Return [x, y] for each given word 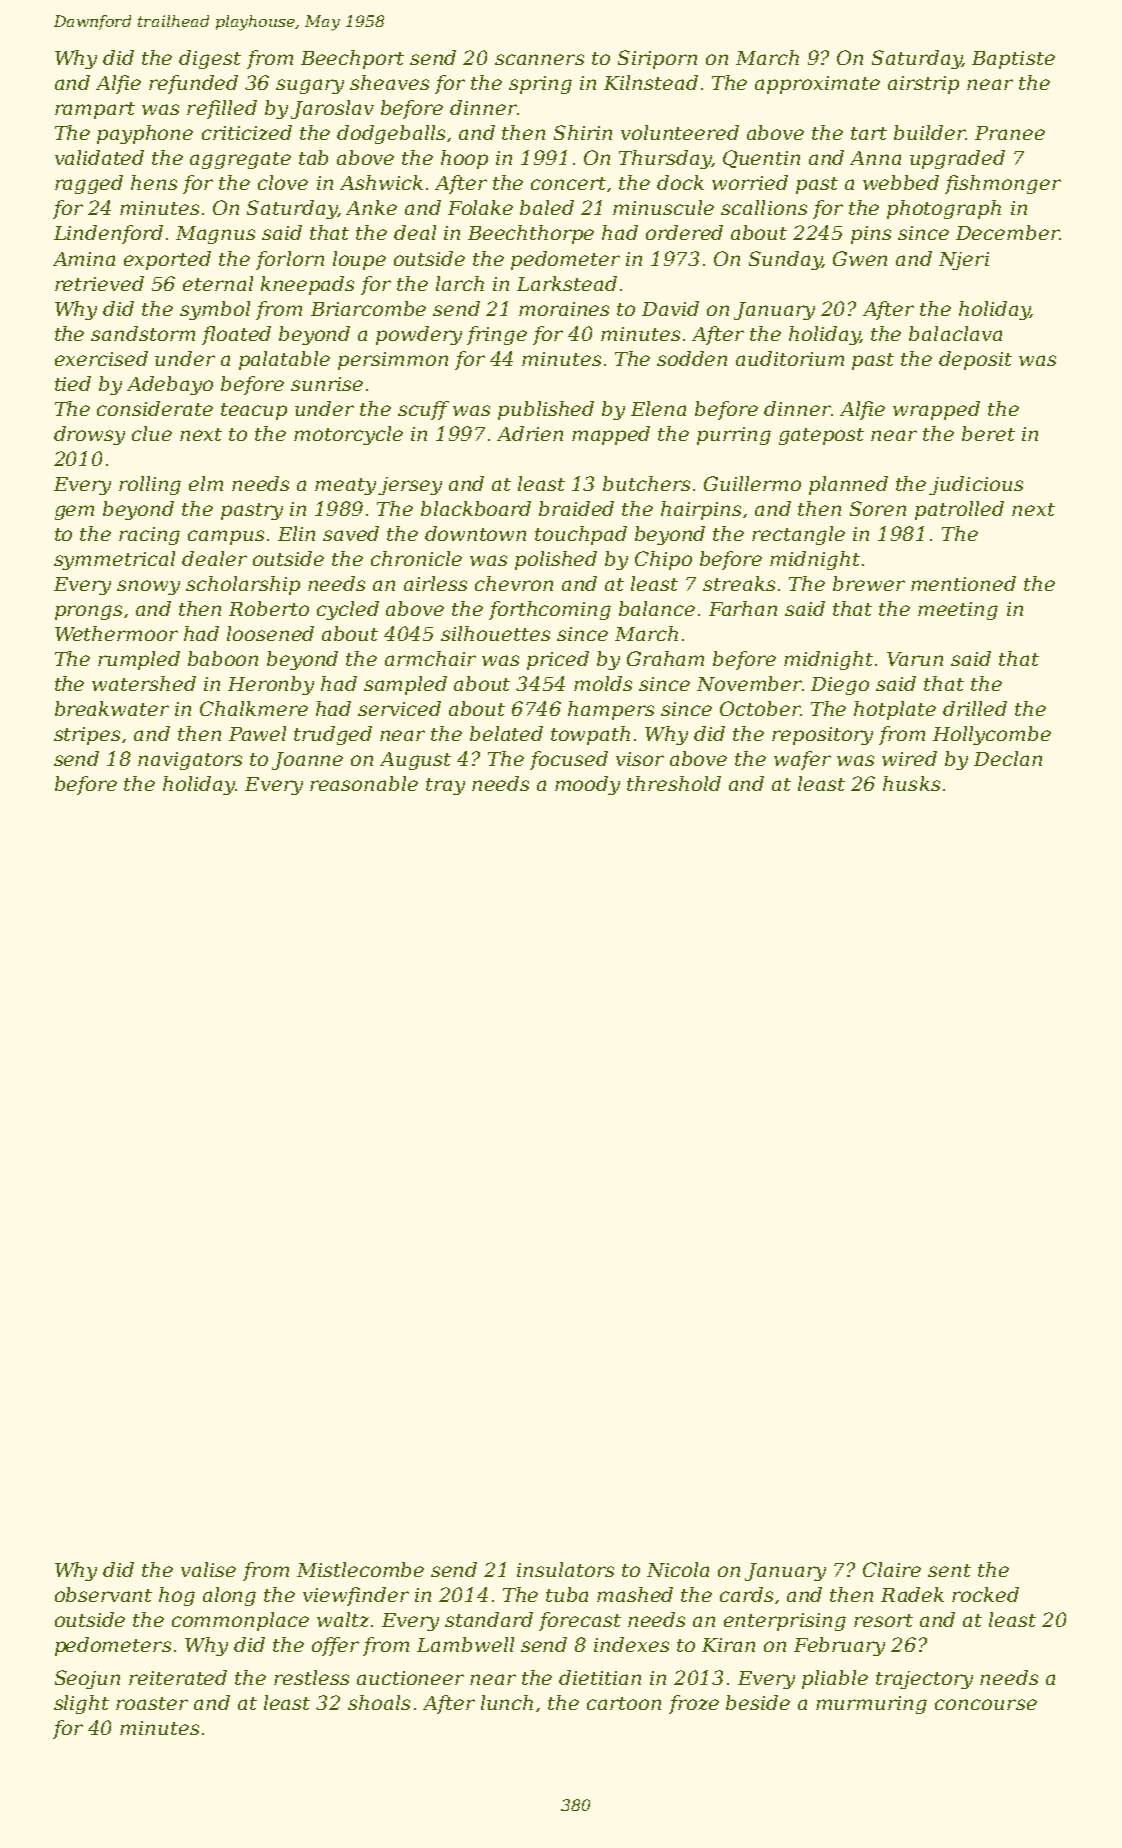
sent [949, 1570]
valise [208, 1569]
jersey [410, 486]
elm [206, 483]
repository [822, 736]
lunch [507, 1702]
